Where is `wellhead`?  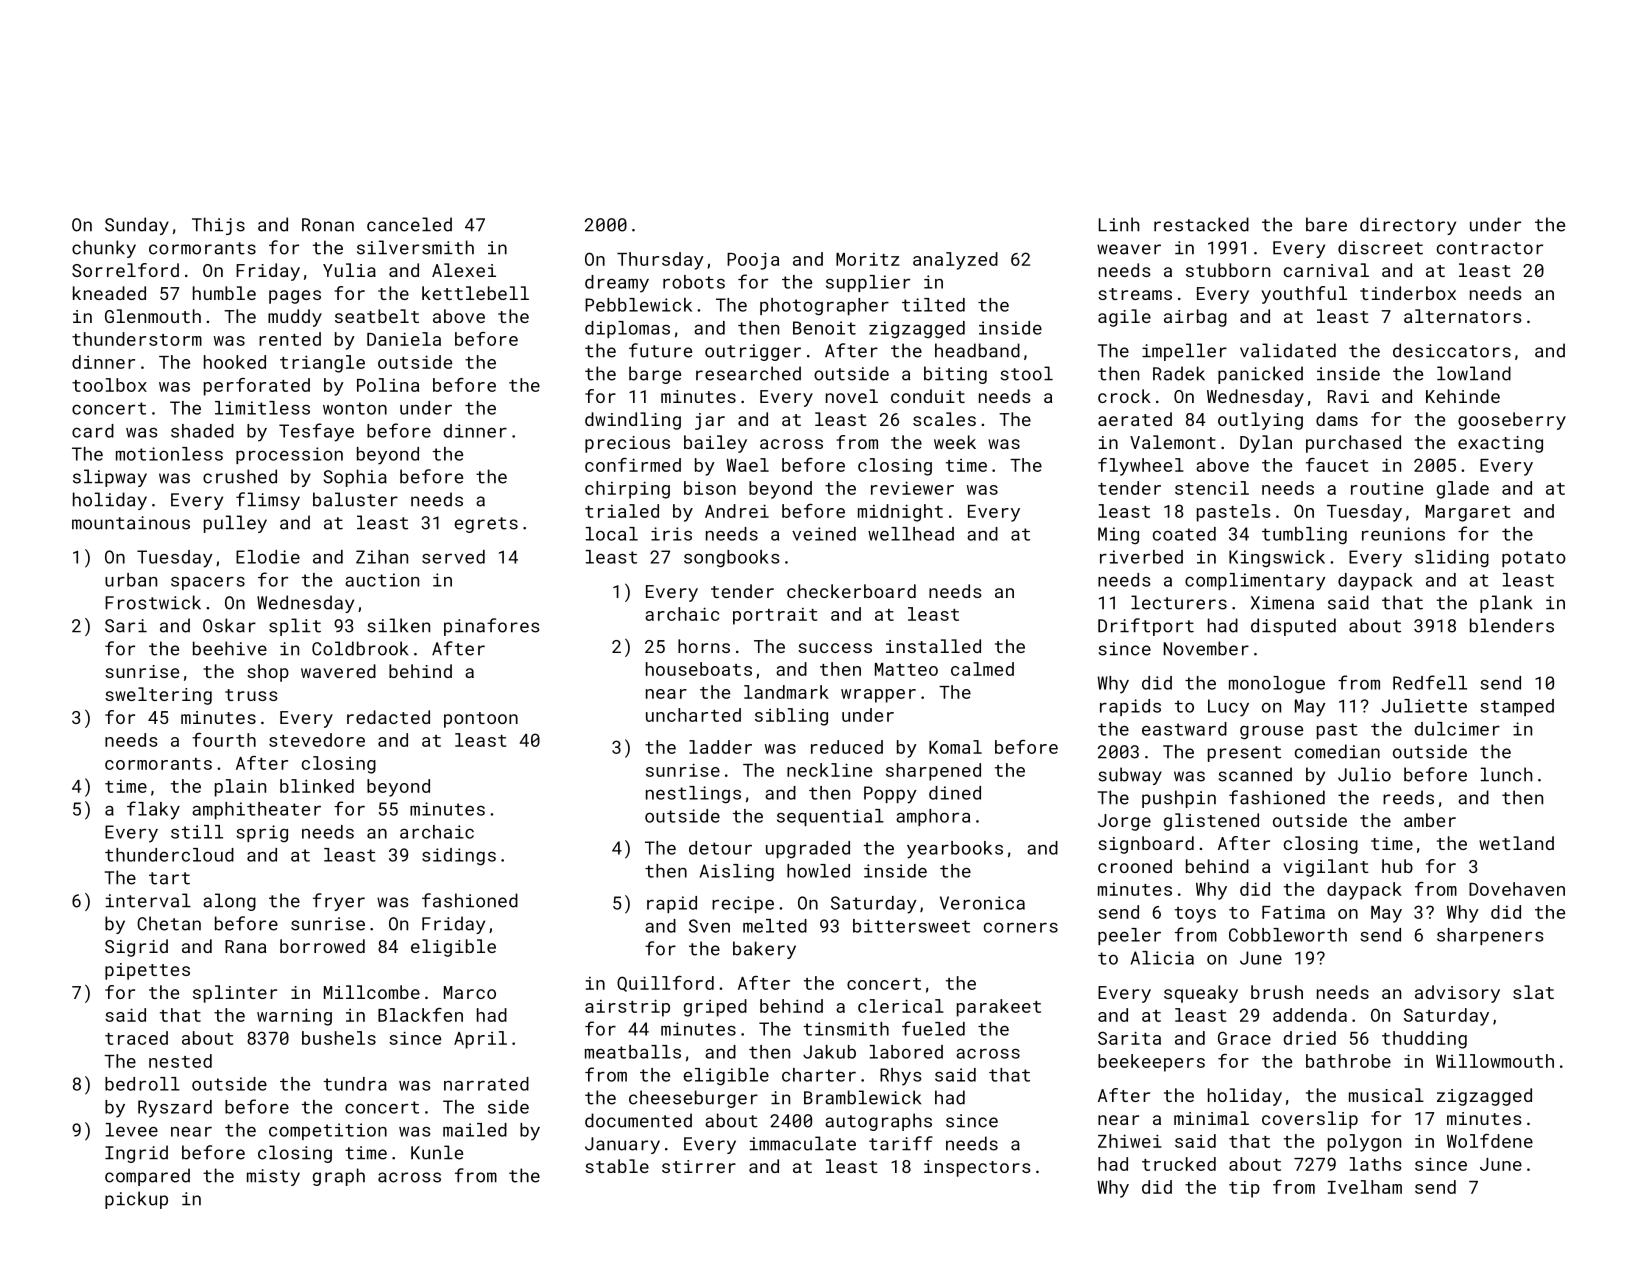 wellhead is located at coordinates (911, 534).
